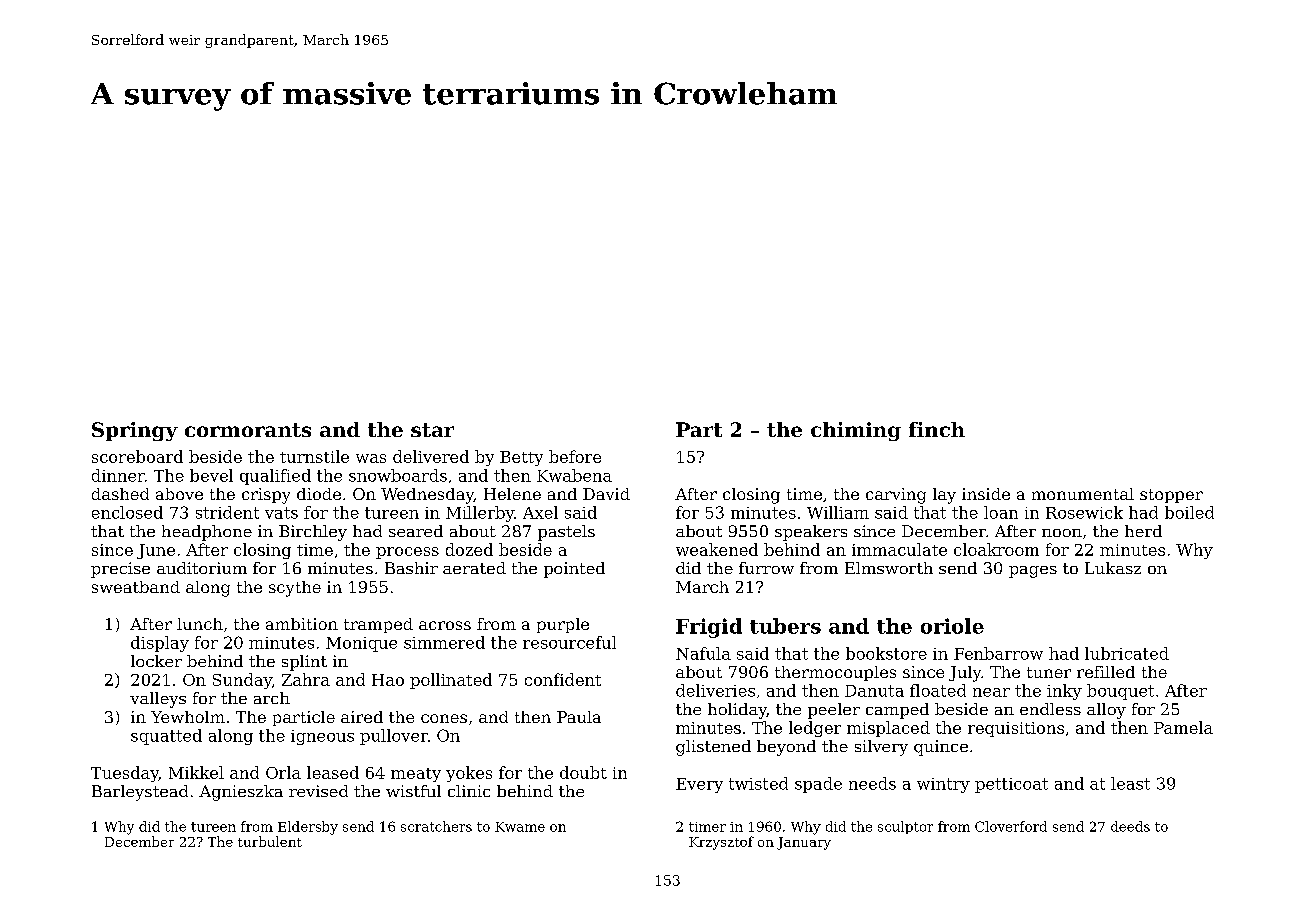 Image resolution: width=1308 pixels, height=924 pixels. What do you see at coordinates (295, 589) in the screenshot?
I see `scythe` at bounding box center [295, 589].
